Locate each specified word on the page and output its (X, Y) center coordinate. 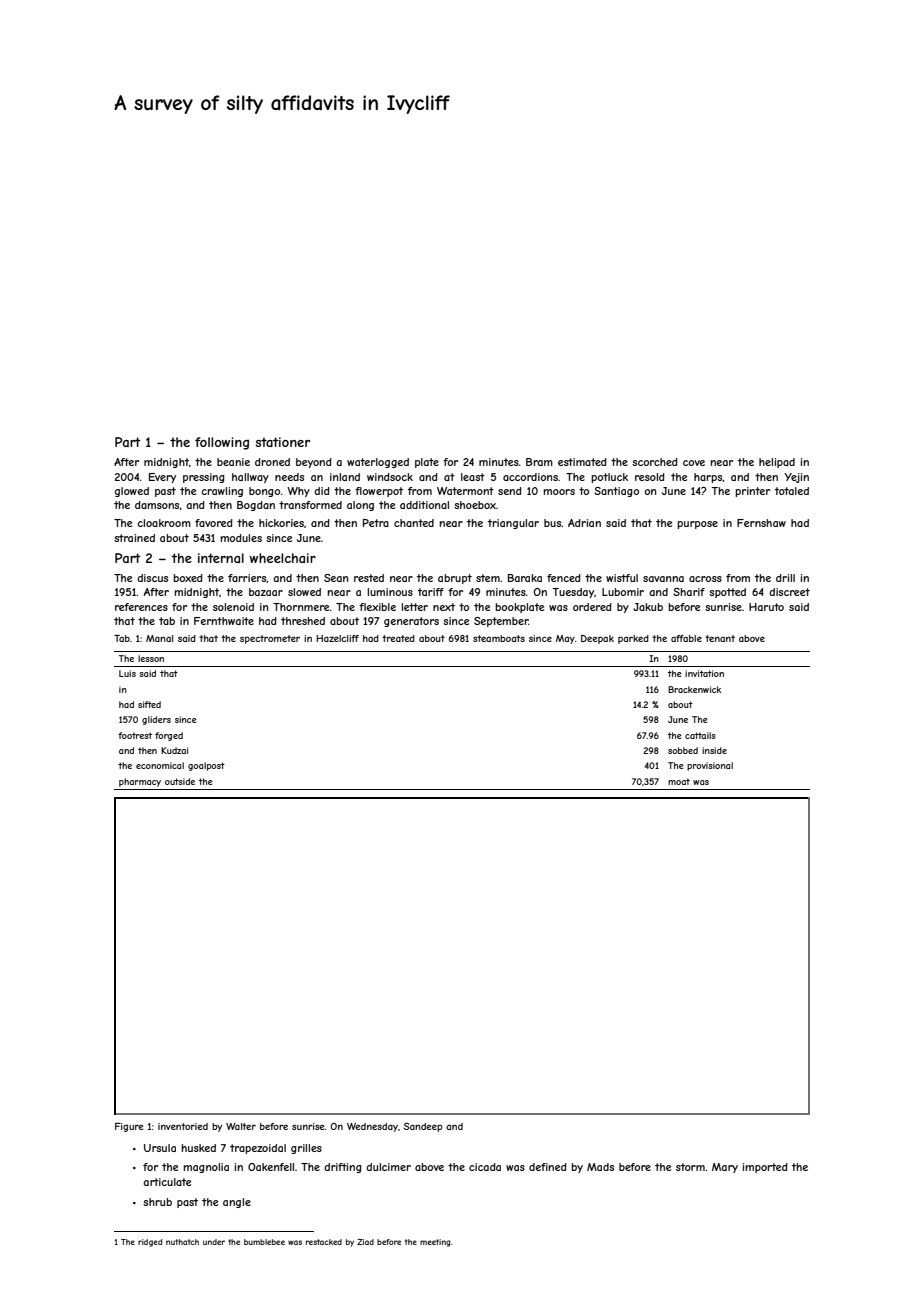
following (222, 443)
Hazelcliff (337, 638)
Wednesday (372, 1127)
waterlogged (378, 463)
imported (765, 1168)
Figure (129, 1127)
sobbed (683, 750)
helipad (777, 463)
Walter (241, 1126)
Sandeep (423, 1127)
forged (169, 736)
